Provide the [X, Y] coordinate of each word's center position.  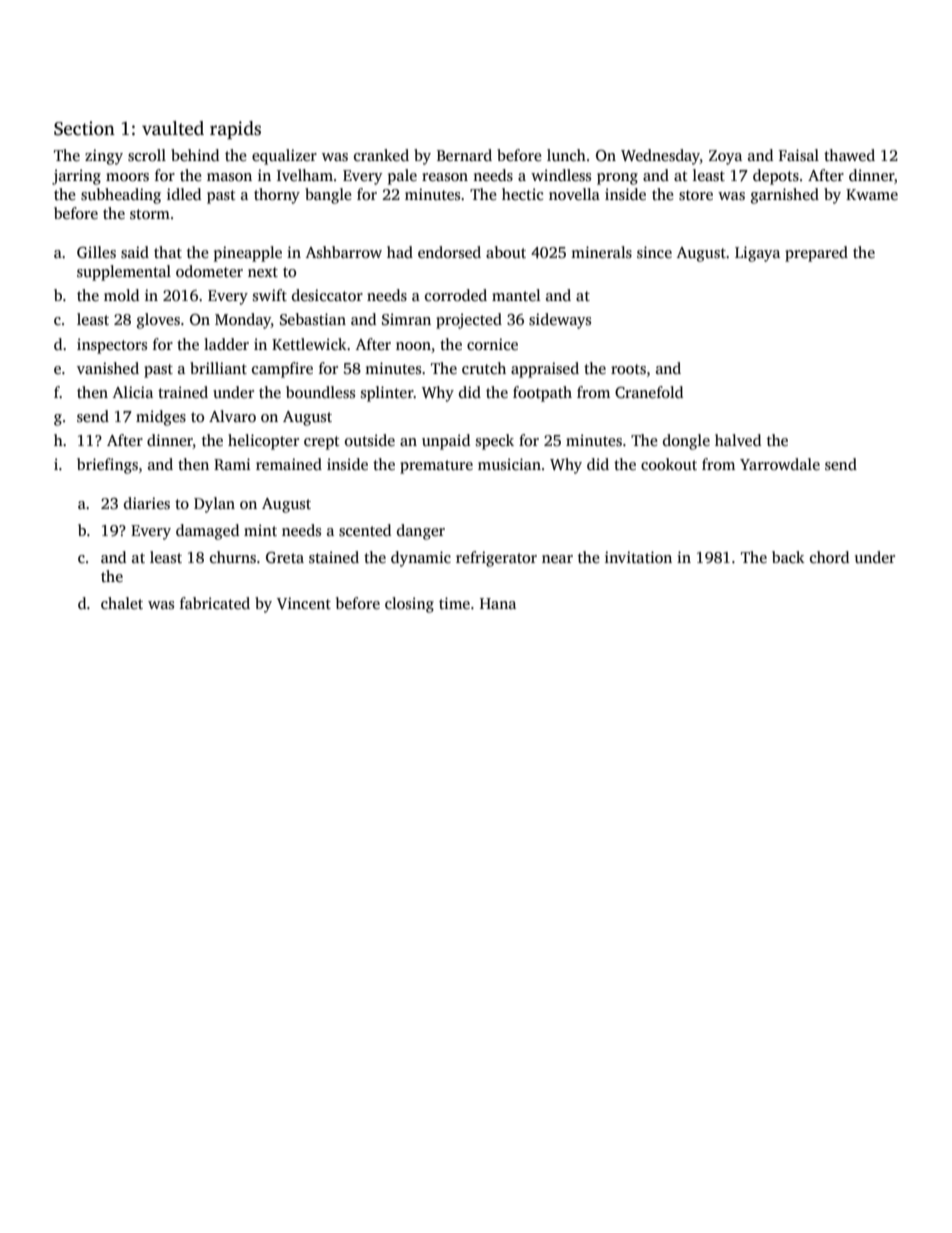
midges [161, 418]
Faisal [799, 155]
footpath [542, 394]
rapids [235, 130]
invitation [638, 557]
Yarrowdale [780, 464]
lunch [566, 155]
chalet [122, 603]
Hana [498, 603]
